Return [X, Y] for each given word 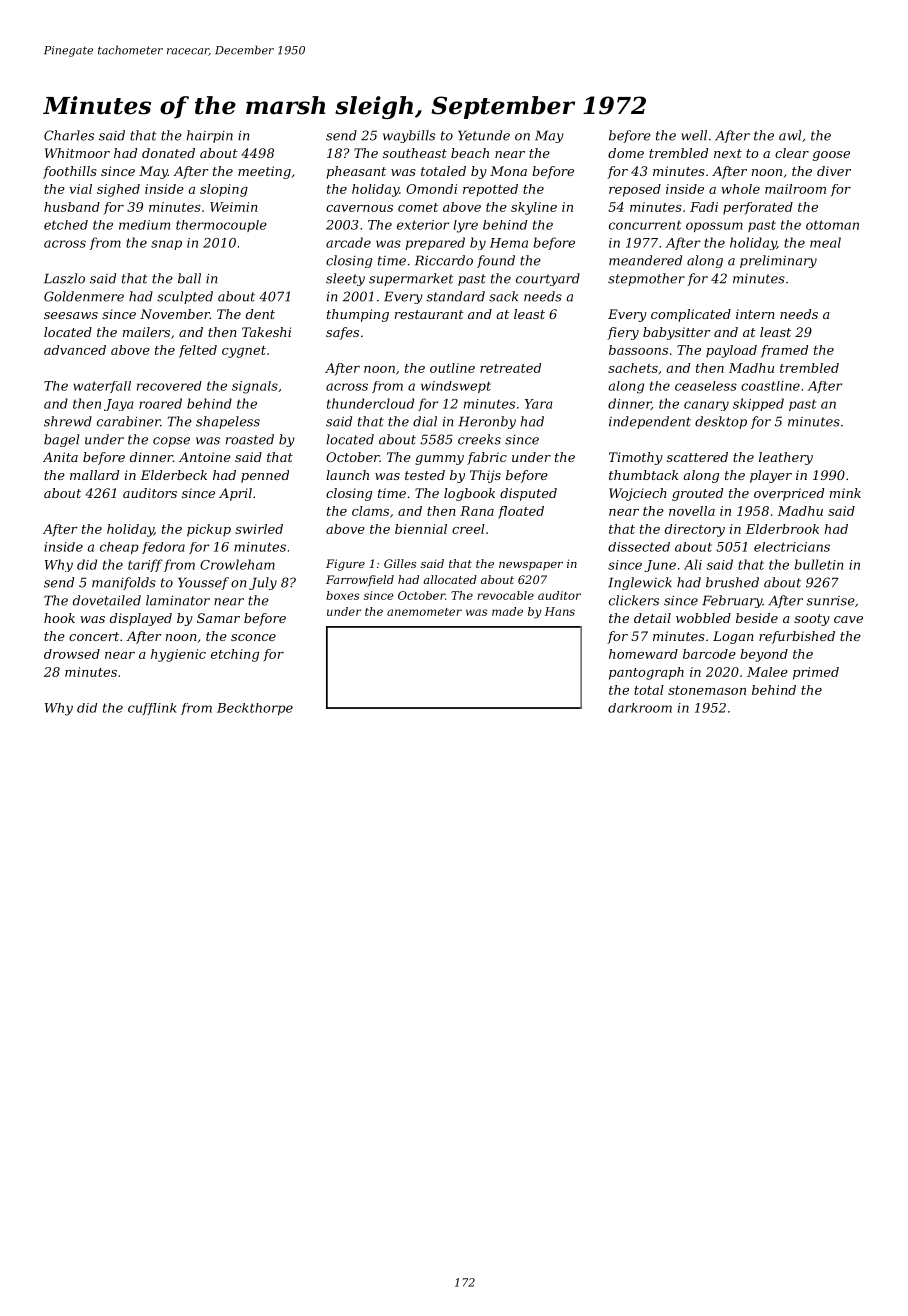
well [694, 135]
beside [757, 618]
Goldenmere [84, 296]
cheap [119, 548]
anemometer [424, 612]
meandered [645, 260]
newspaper [531, 566]
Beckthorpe [255, 709]
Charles [69, 135]
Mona [508, 171]
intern [755, 314]
